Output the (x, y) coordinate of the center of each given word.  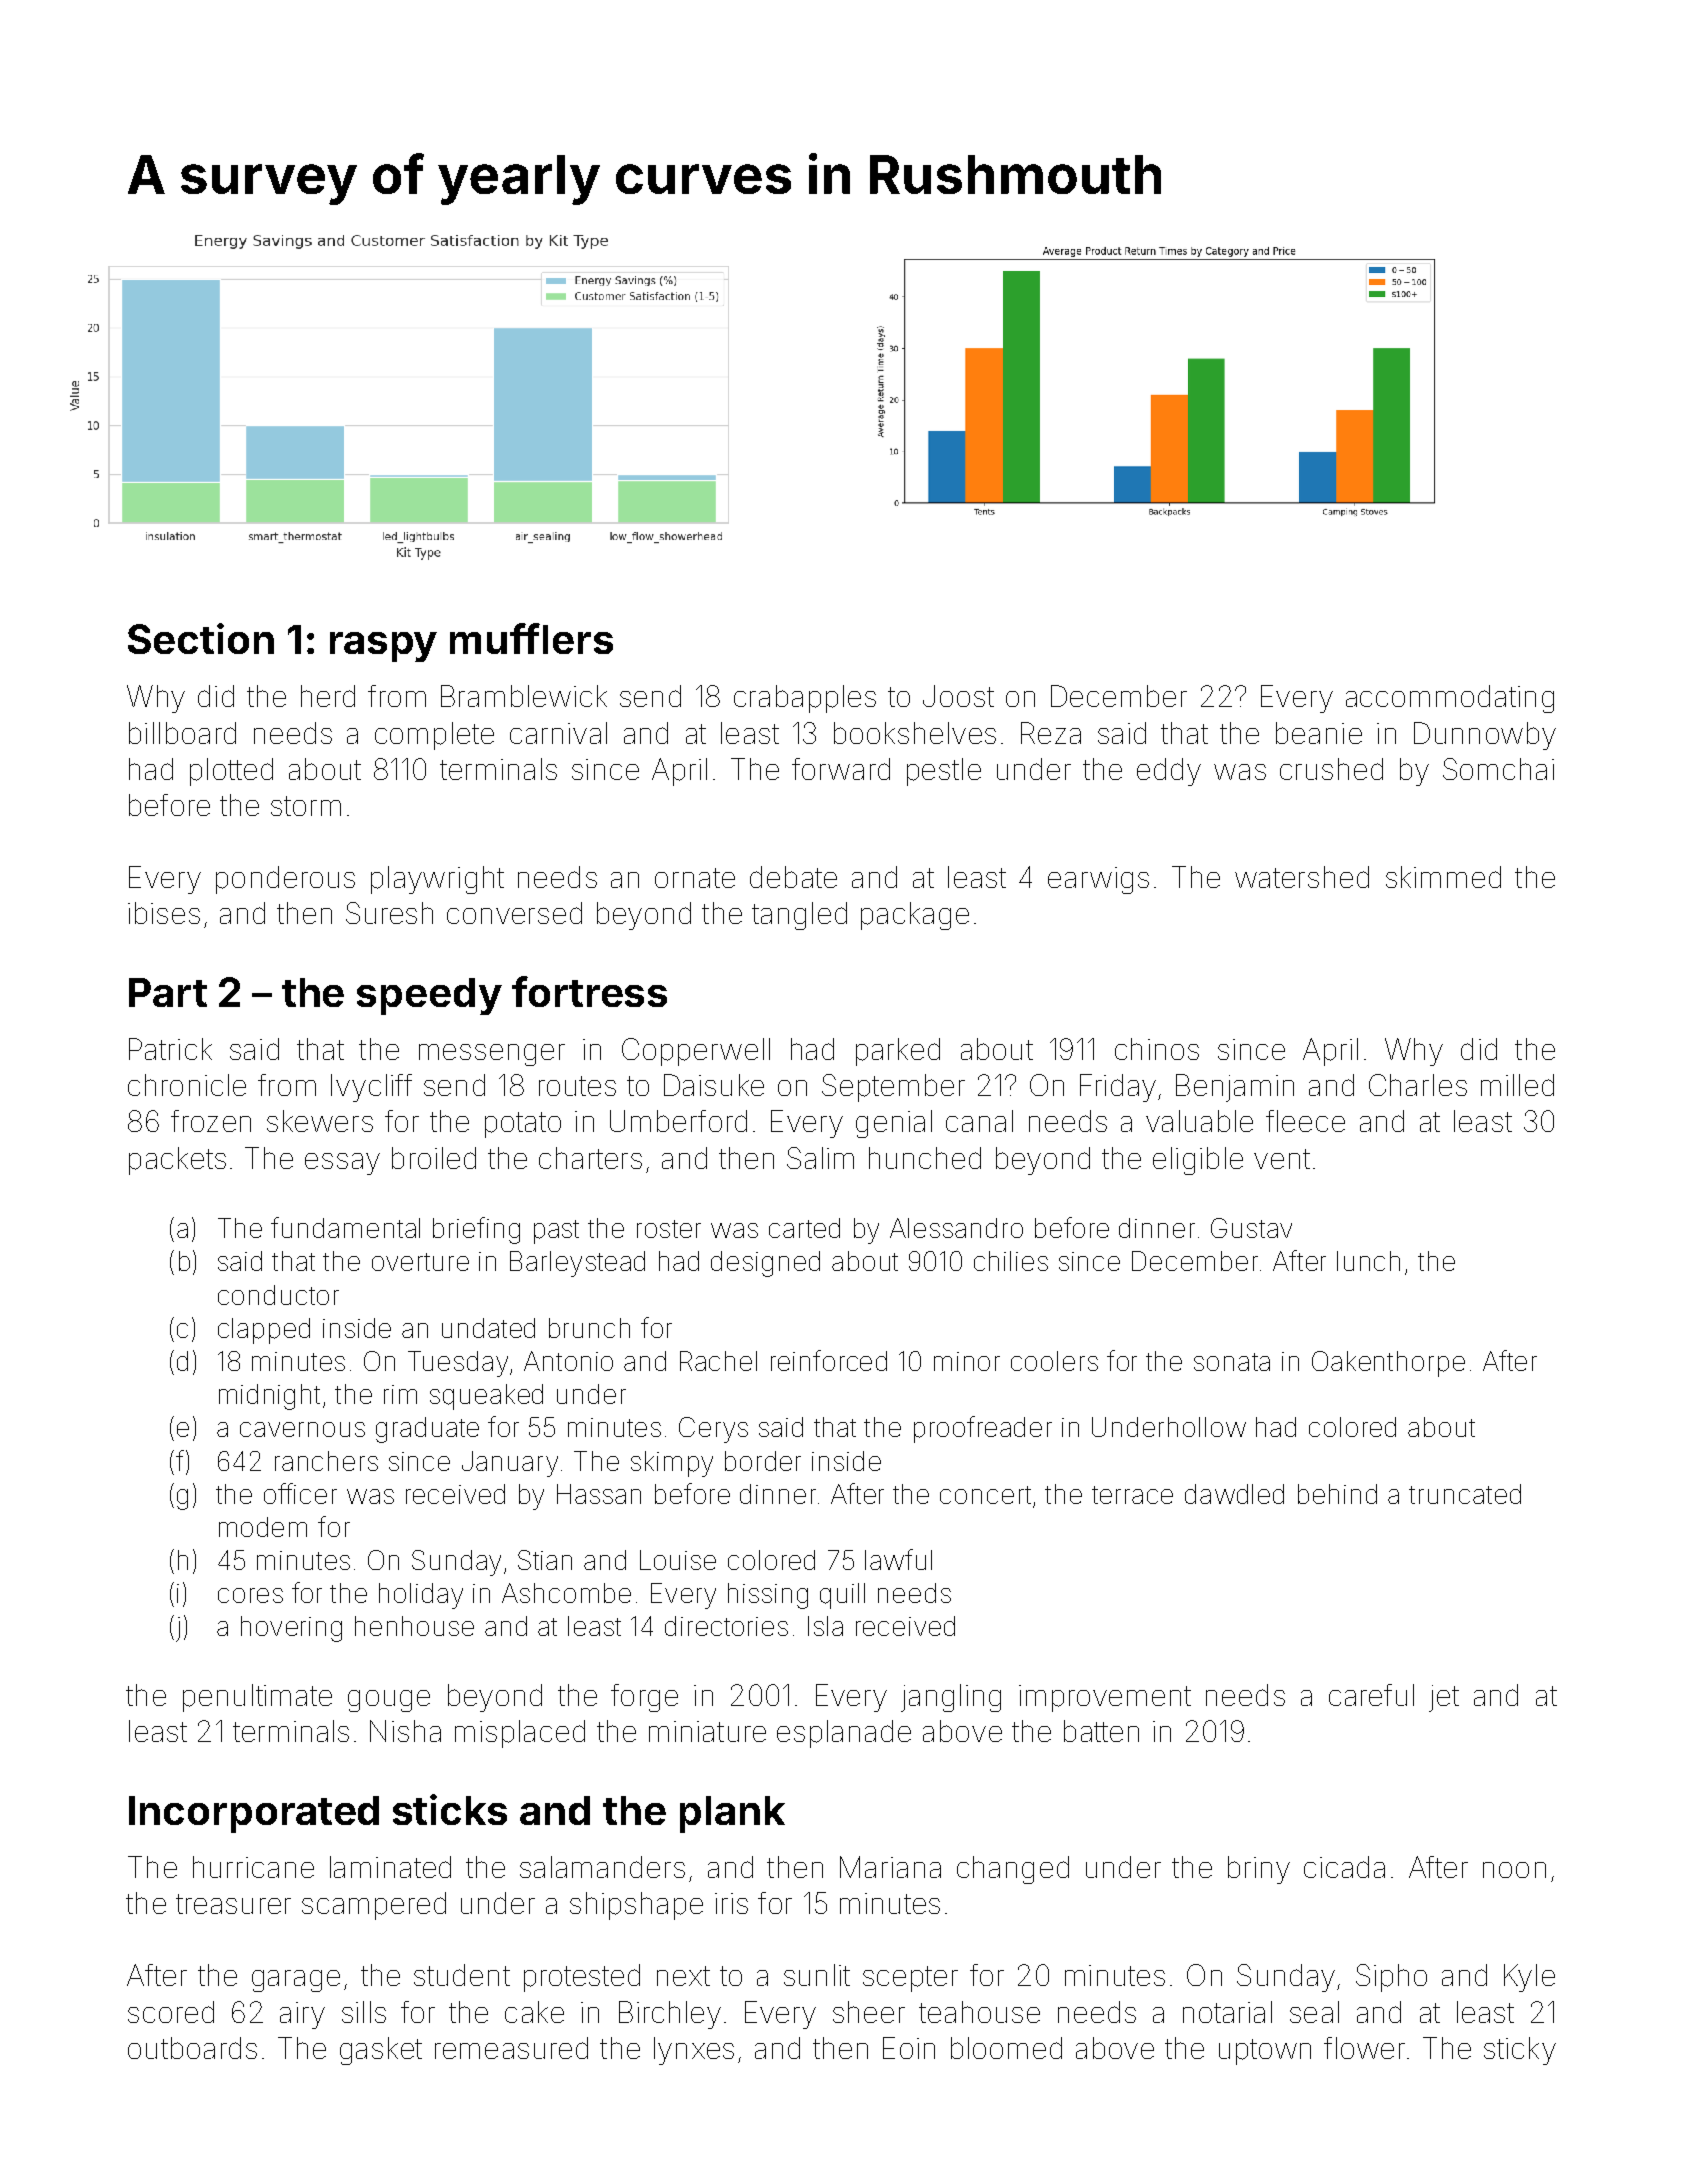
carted (804, 1228)
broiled (434, 1158)
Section (201, 638)
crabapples (805, 699)
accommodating (1450, 699)
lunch (1368, 1261)
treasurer (233, 1904)
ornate (695, 878)
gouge (389, 1701)
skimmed (1443, 877)
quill (842, 1596)
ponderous (285, 880)
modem (263, 1527)
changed (1013, 1870)
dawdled (1234, 1494)
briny (1259, 1870)
